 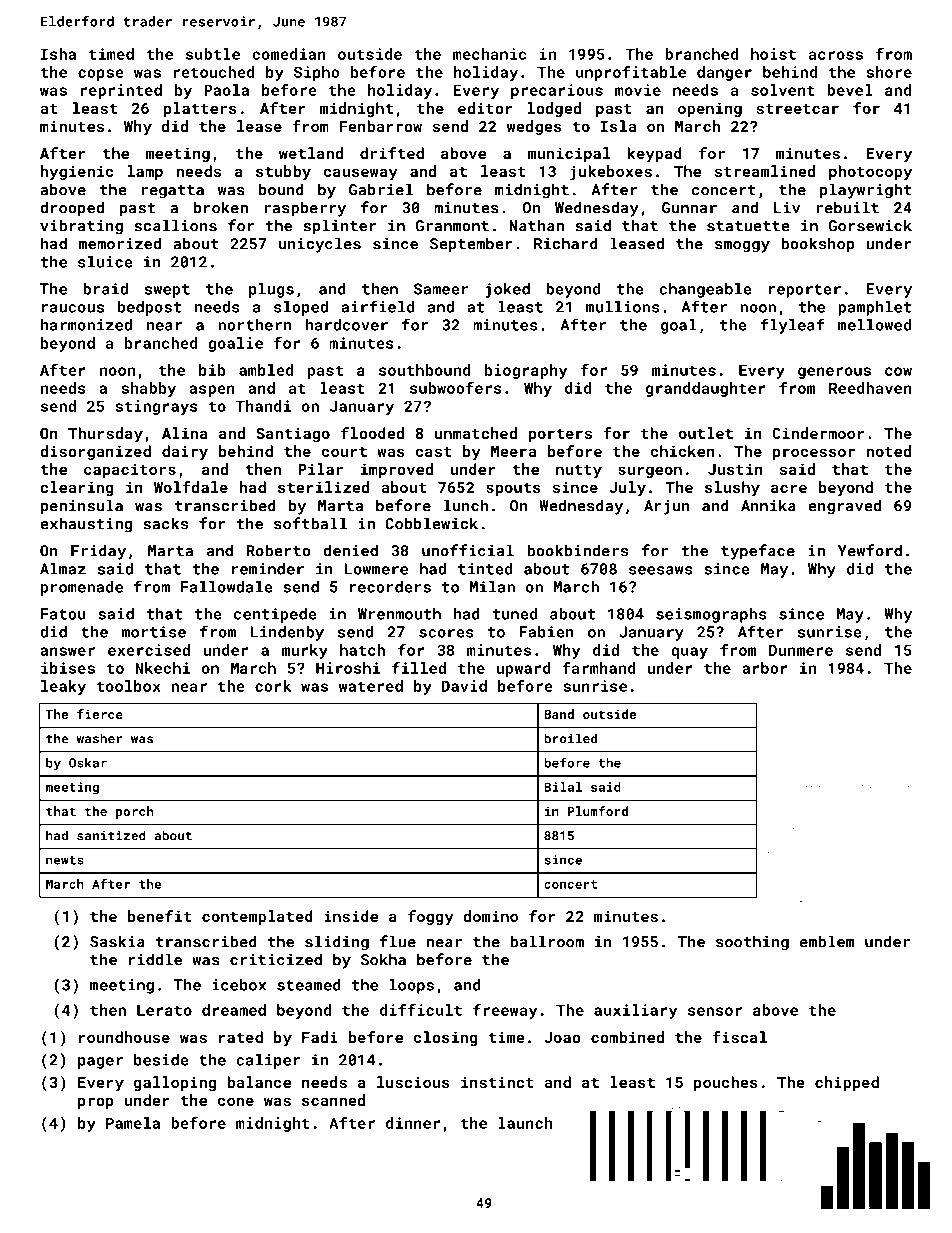 What do you see at coordinates (752, 943) in the screenshot?
I see `soothing` at bounding box center [752, 943].
